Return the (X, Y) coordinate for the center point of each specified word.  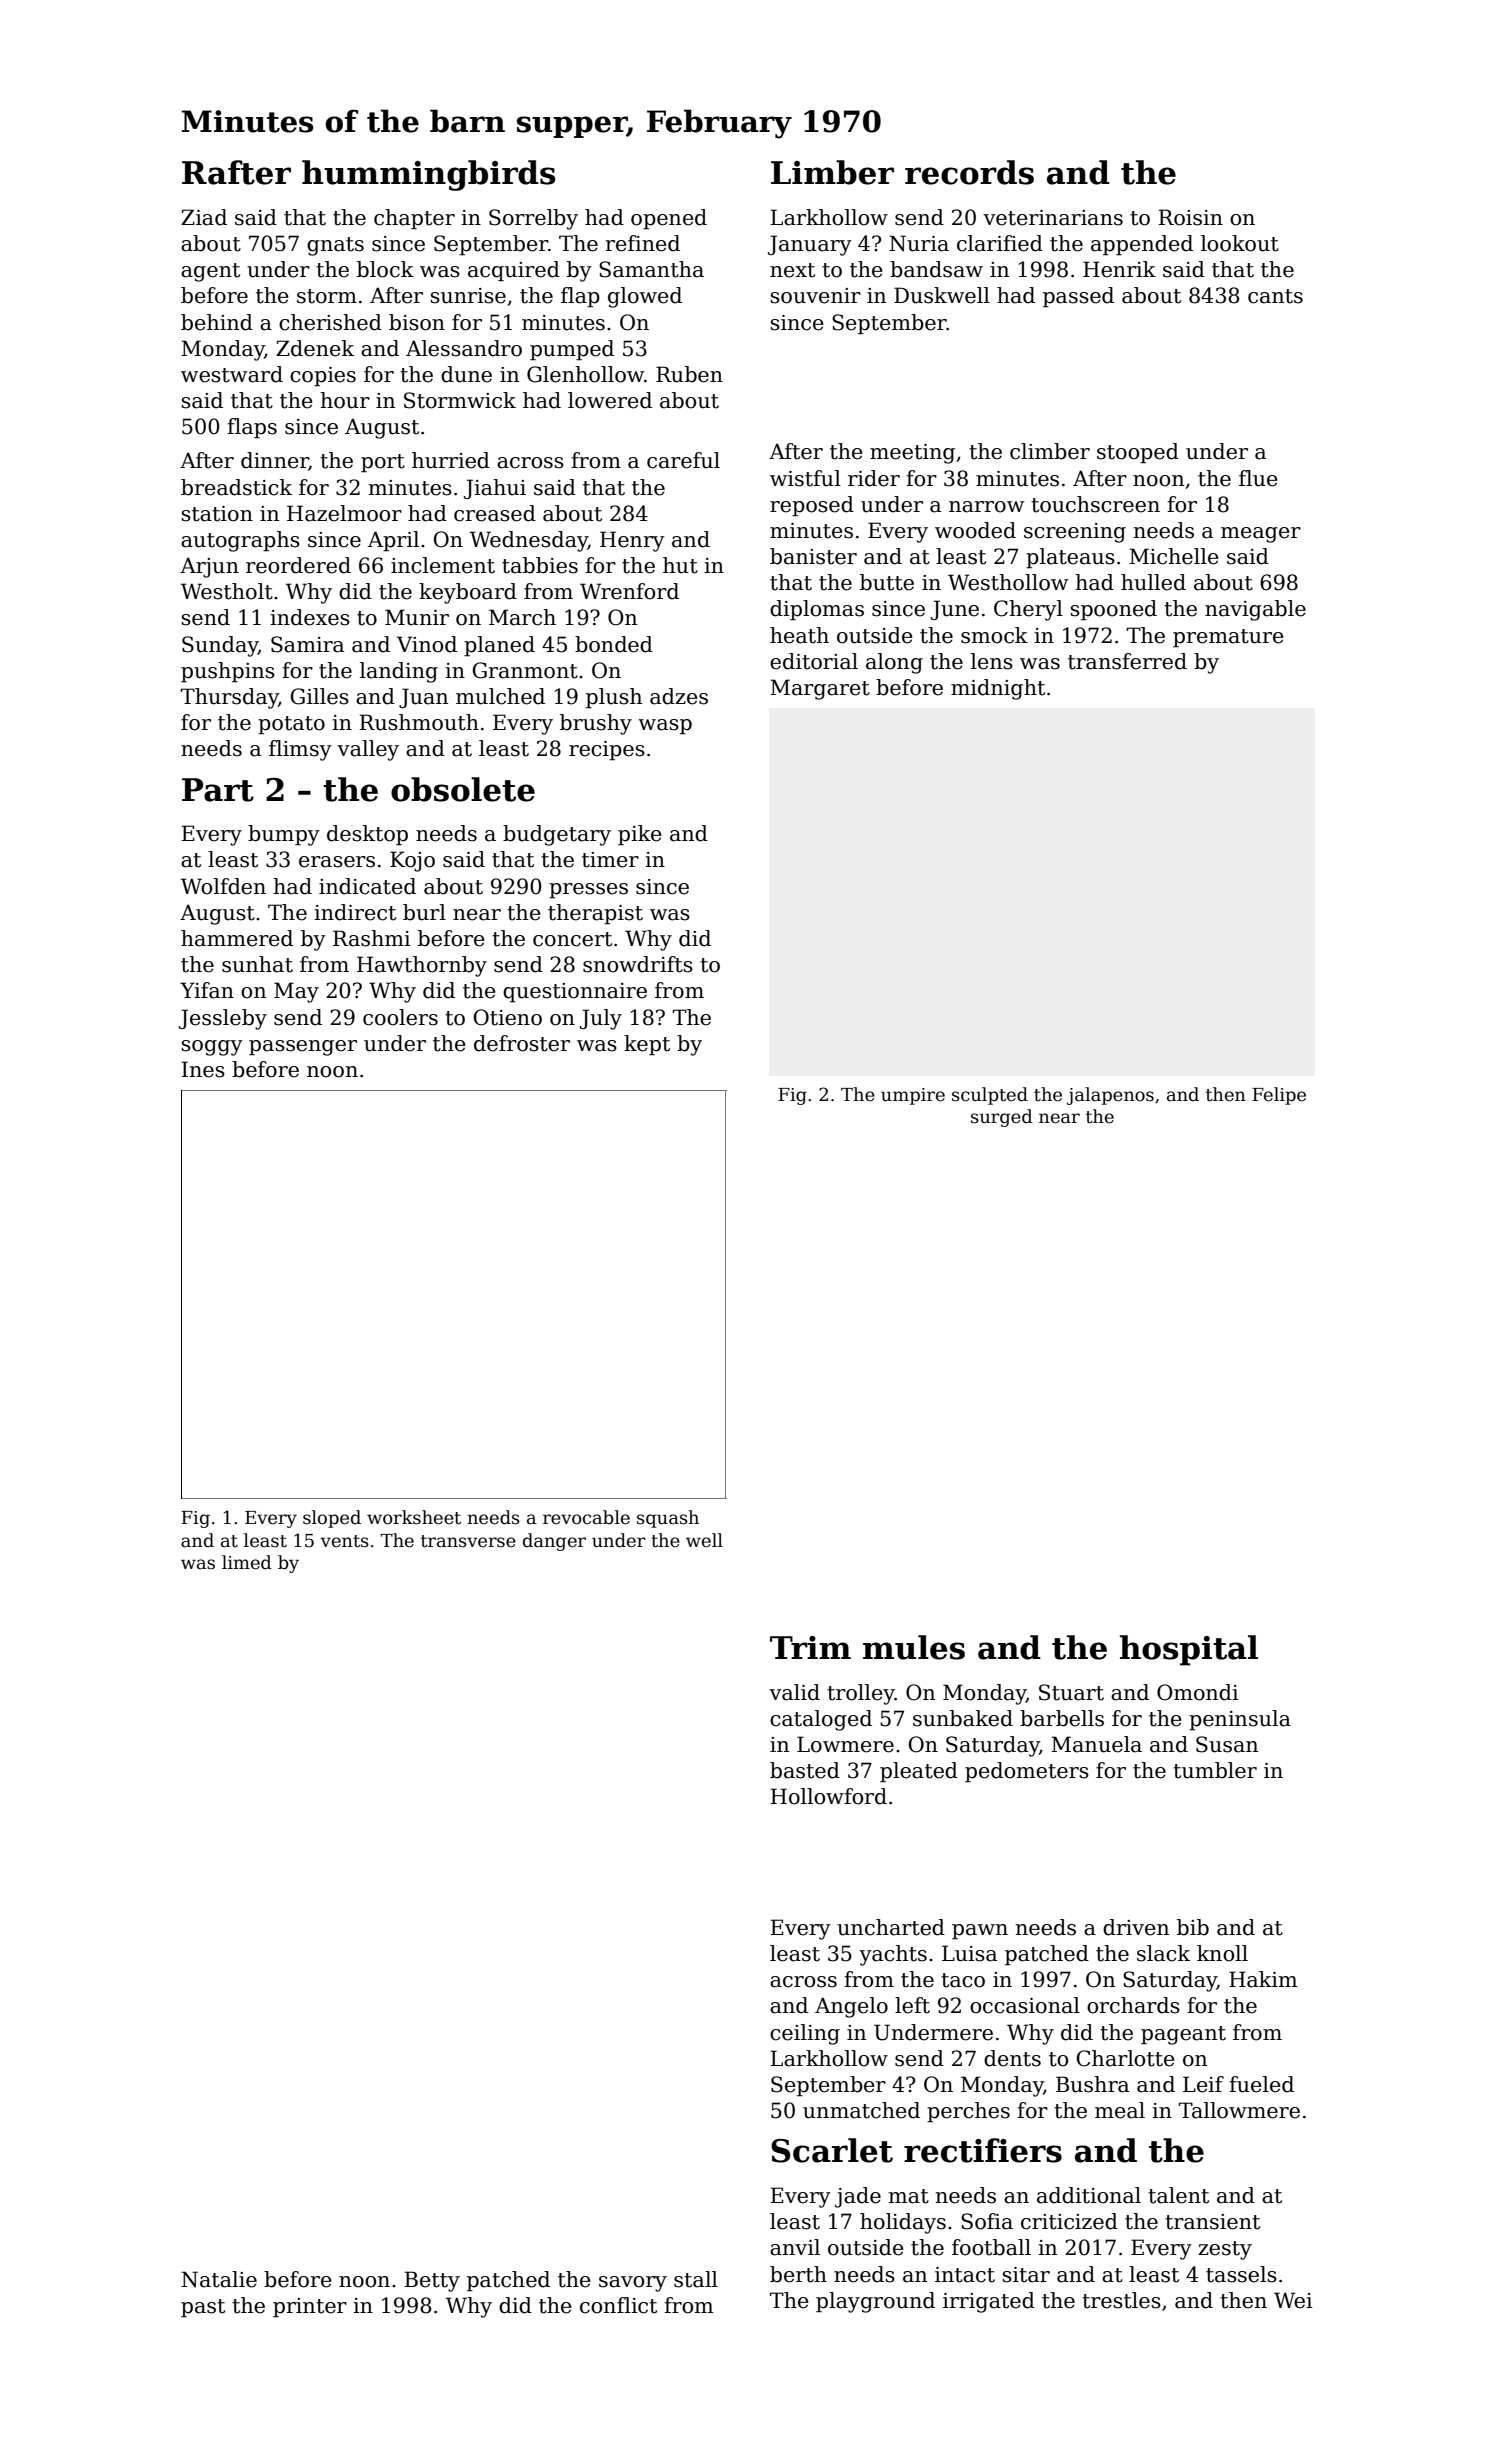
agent (210, 272)
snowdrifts (638, 964)
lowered (610, 400)
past (203, 2308)
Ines (203, 1069)
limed (247, 1562)
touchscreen (1095, 504)
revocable (586, 1517)
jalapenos (1110, 1096)
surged (1002, 1118)
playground (875, 2302)
